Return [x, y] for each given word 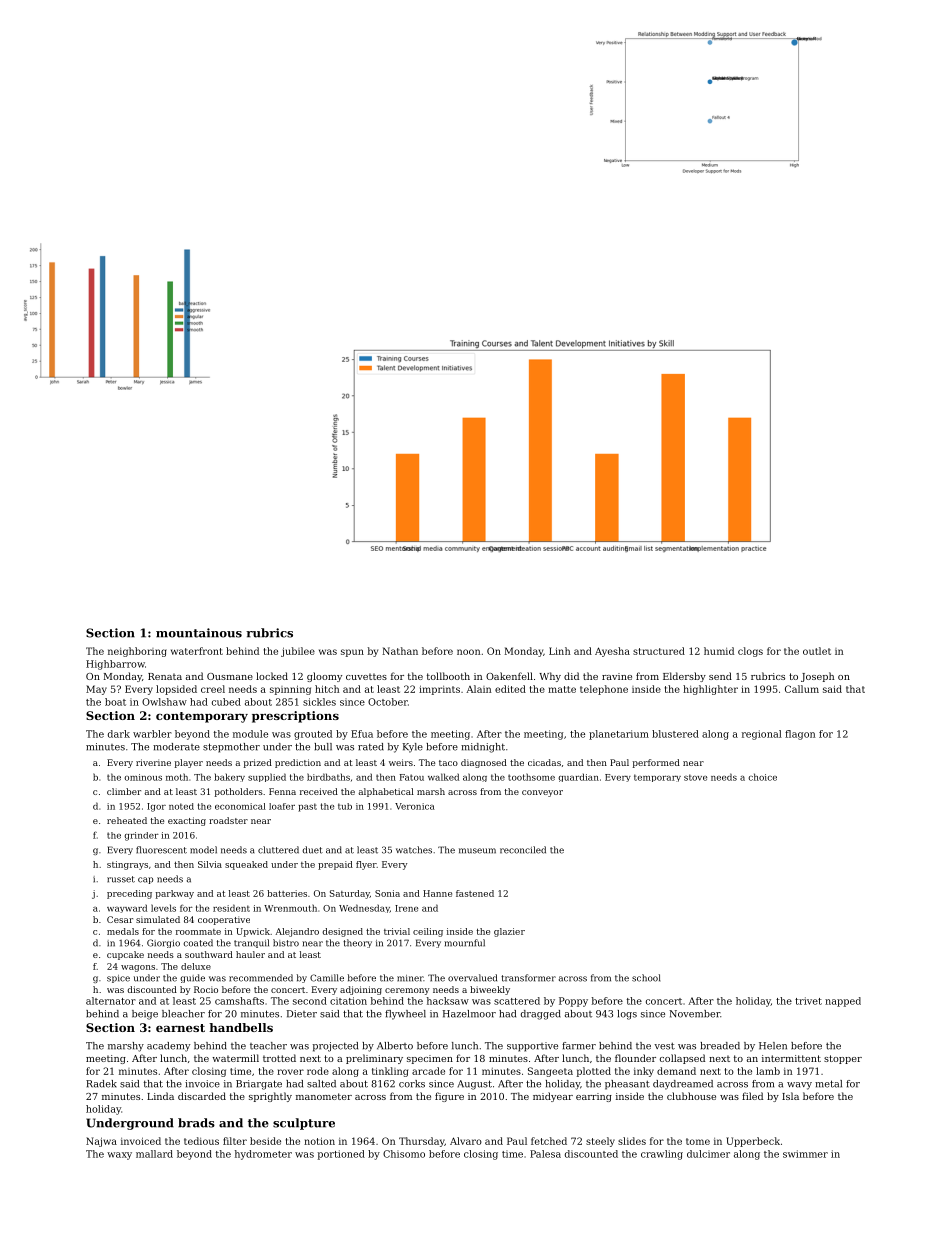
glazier [509, 932]
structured [659, 651]
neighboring [137, 652]
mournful [464, 943]
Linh [559, 651]
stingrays [127, 865]
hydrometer [263, 1155]
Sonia [387, 893]
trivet [808, 1001]
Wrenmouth [290, 908]
